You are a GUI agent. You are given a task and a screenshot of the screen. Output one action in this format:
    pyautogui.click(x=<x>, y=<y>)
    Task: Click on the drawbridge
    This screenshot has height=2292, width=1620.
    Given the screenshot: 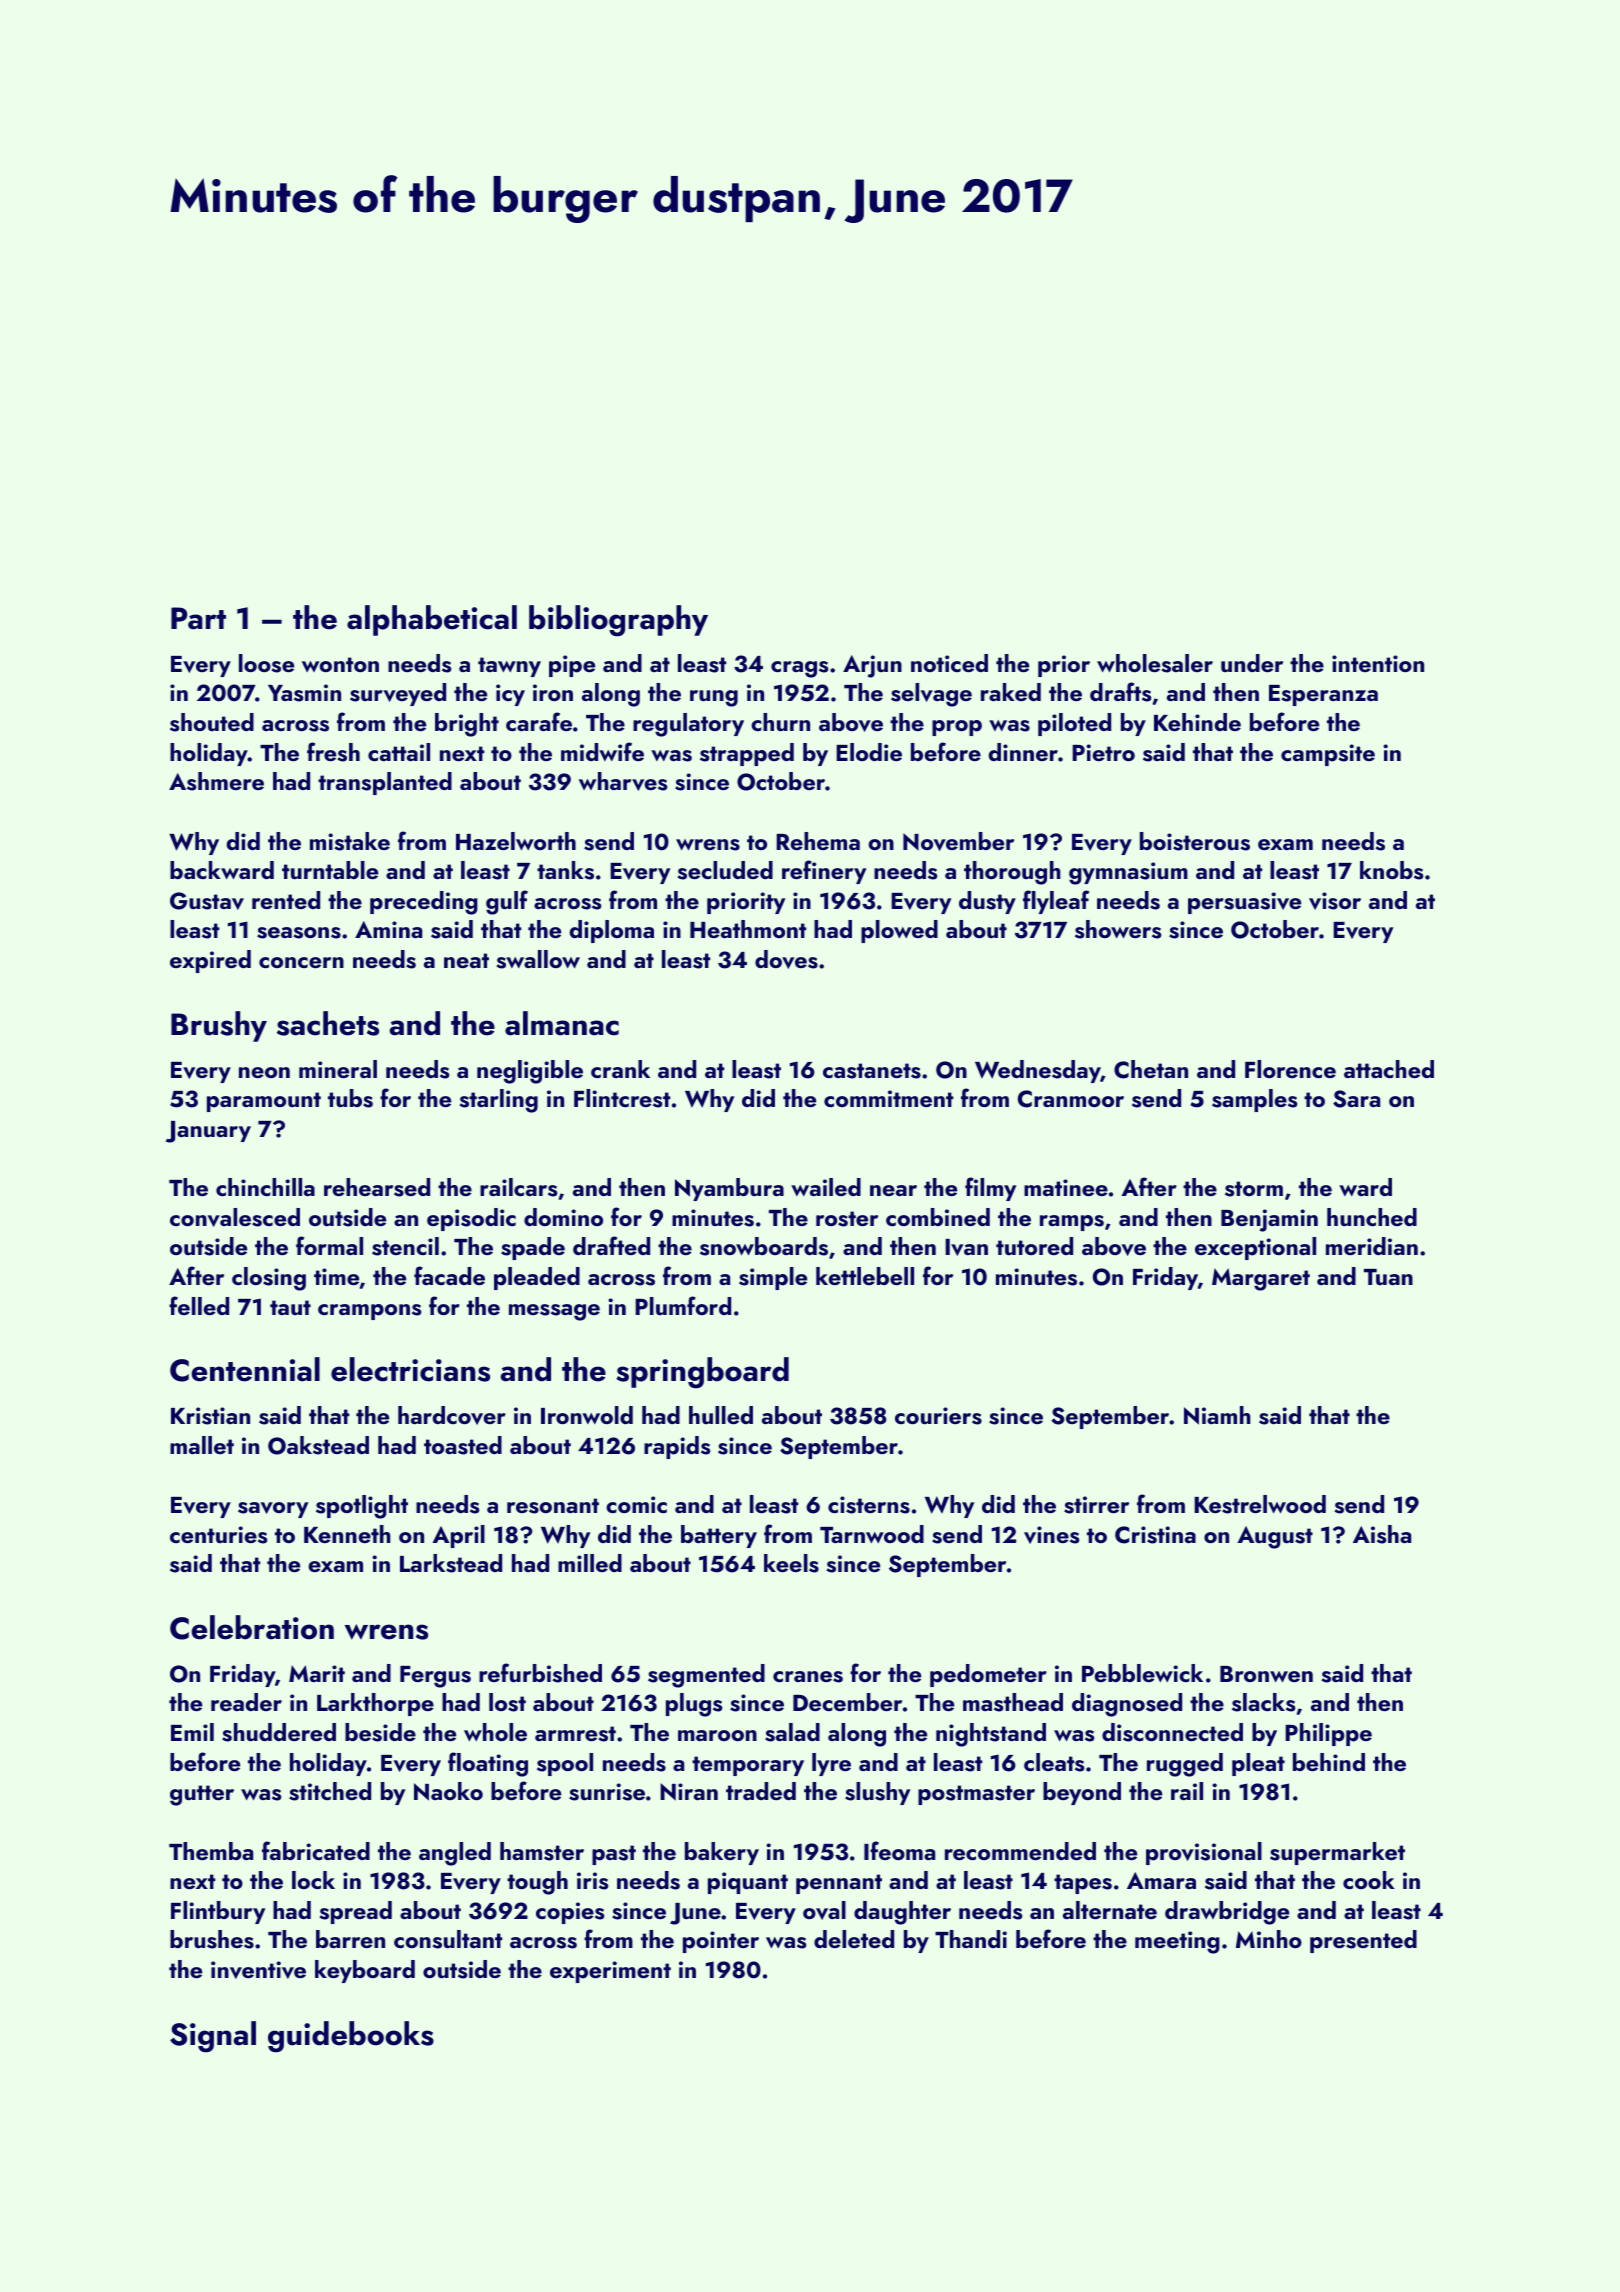 What is the action you would take?
    pyautogui.click(x=1227, y=1913)
